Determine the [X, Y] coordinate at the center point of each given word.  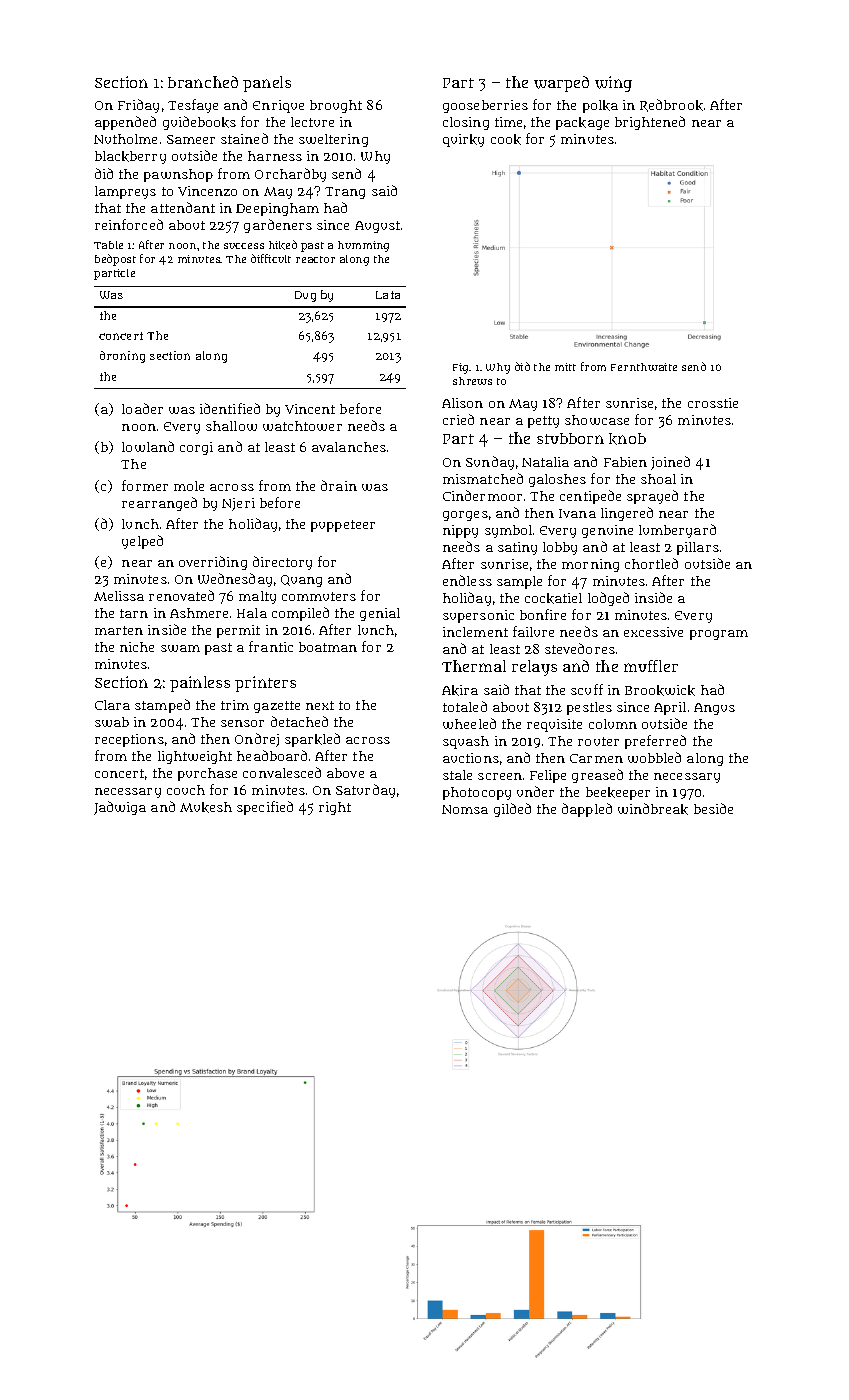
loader [142, 408]
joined [670, 463]
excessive [653, 632]
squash [466, 742]
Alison [462, 403]
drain [339, 485]
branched [203, 82]
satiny [517, 548]
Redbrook [671, 105]
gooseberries [485, 106]
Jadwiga [120, 808]
